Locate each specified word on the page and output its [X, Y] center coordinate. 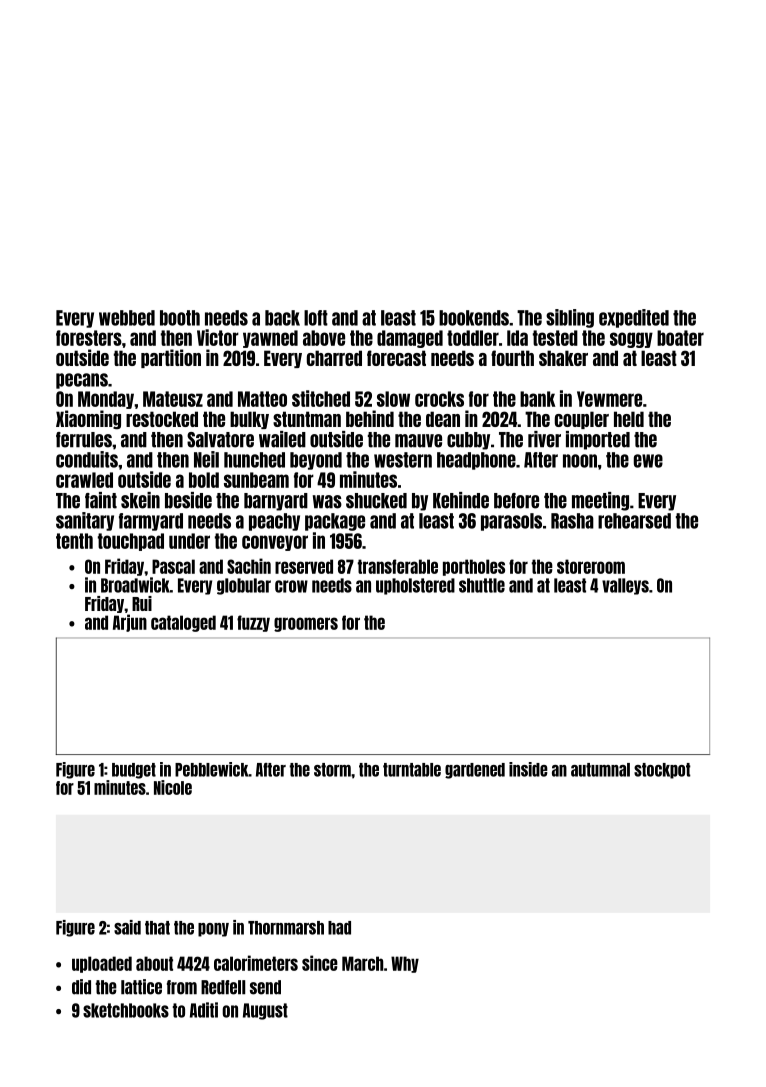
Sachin [249, 566]
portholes [474, 567]
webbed [127, 318]
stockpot [662, 771]
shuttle [482, 585]
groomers [306, 624]
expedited [634, 318]
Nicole [173, 787]
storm [332, 770]
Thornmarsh [286, 928]
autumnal [600, 770]
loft [316, 318]
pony [213, 930]
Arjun [130, 623]
